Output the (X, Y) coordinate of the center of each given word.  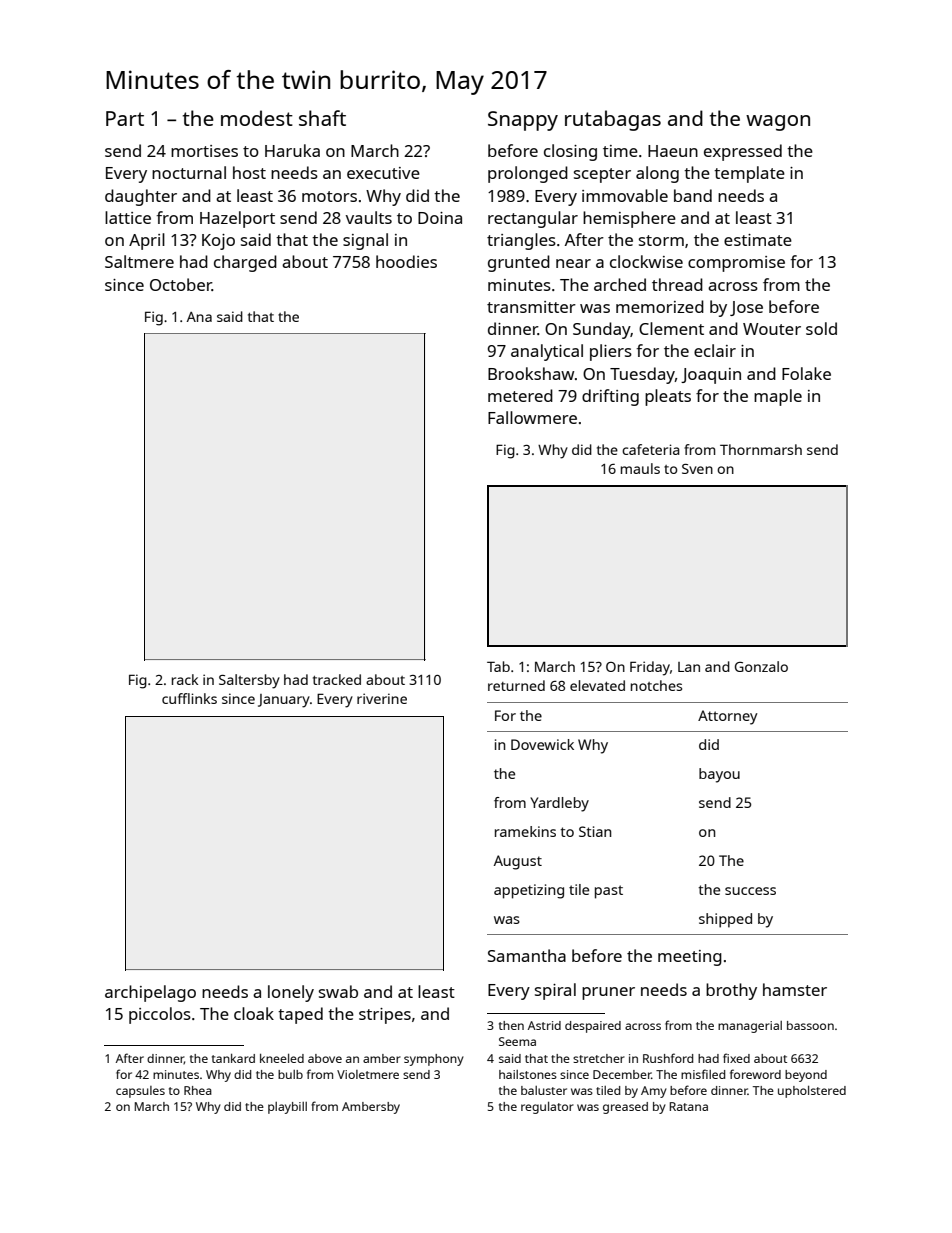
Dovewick (542, 744)
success (750, 891)
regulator (547, 1108)
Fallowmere (532, 417)
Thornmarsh (761, 449)
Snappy (523, 121)
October (181, 284)
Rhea (198, 1090)
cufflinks (189, 698)
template (749, 174)
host (249, 172)
